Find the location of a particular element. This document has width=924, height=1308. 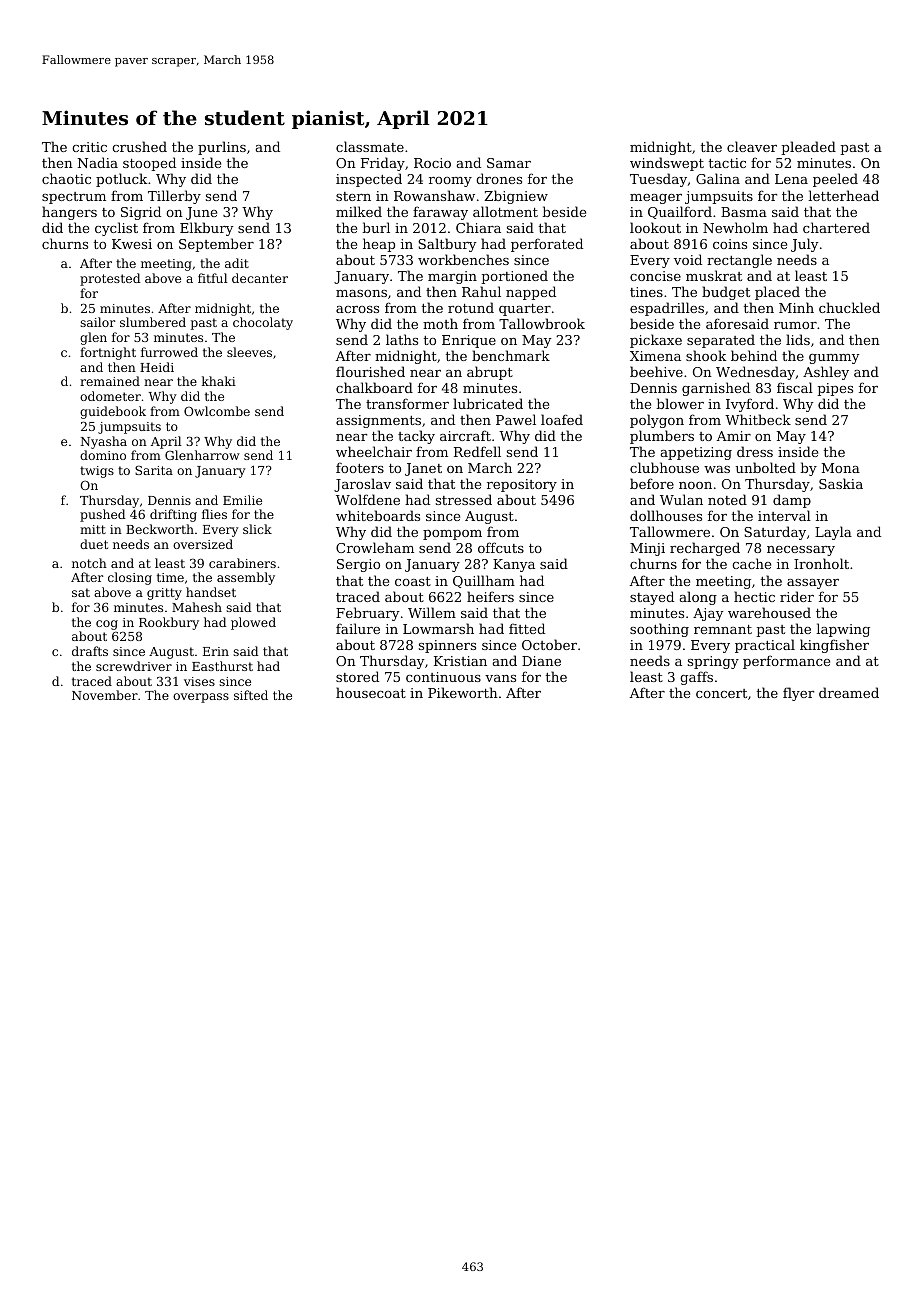

Mona is located at coordinates (841, 468).
